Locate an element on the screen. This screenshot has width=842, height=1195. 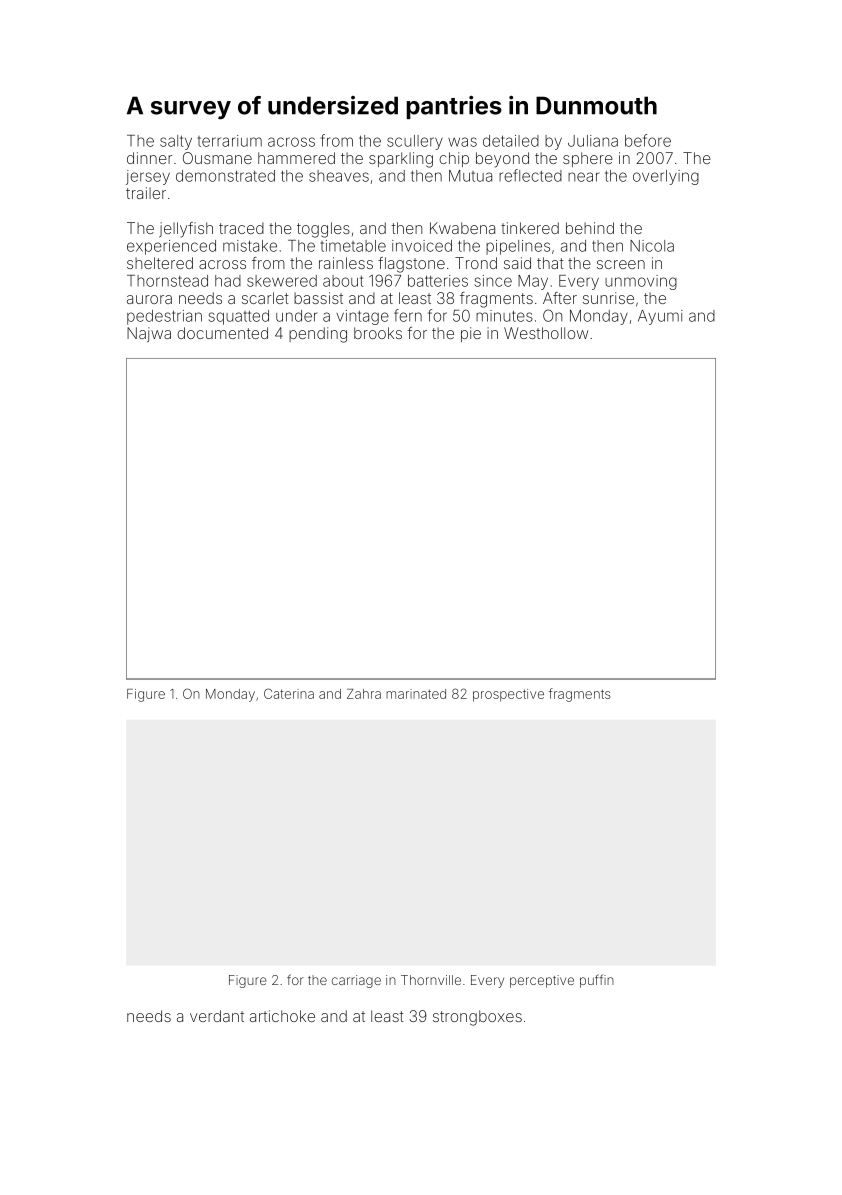
traced is located at coordinates (241, 228).
